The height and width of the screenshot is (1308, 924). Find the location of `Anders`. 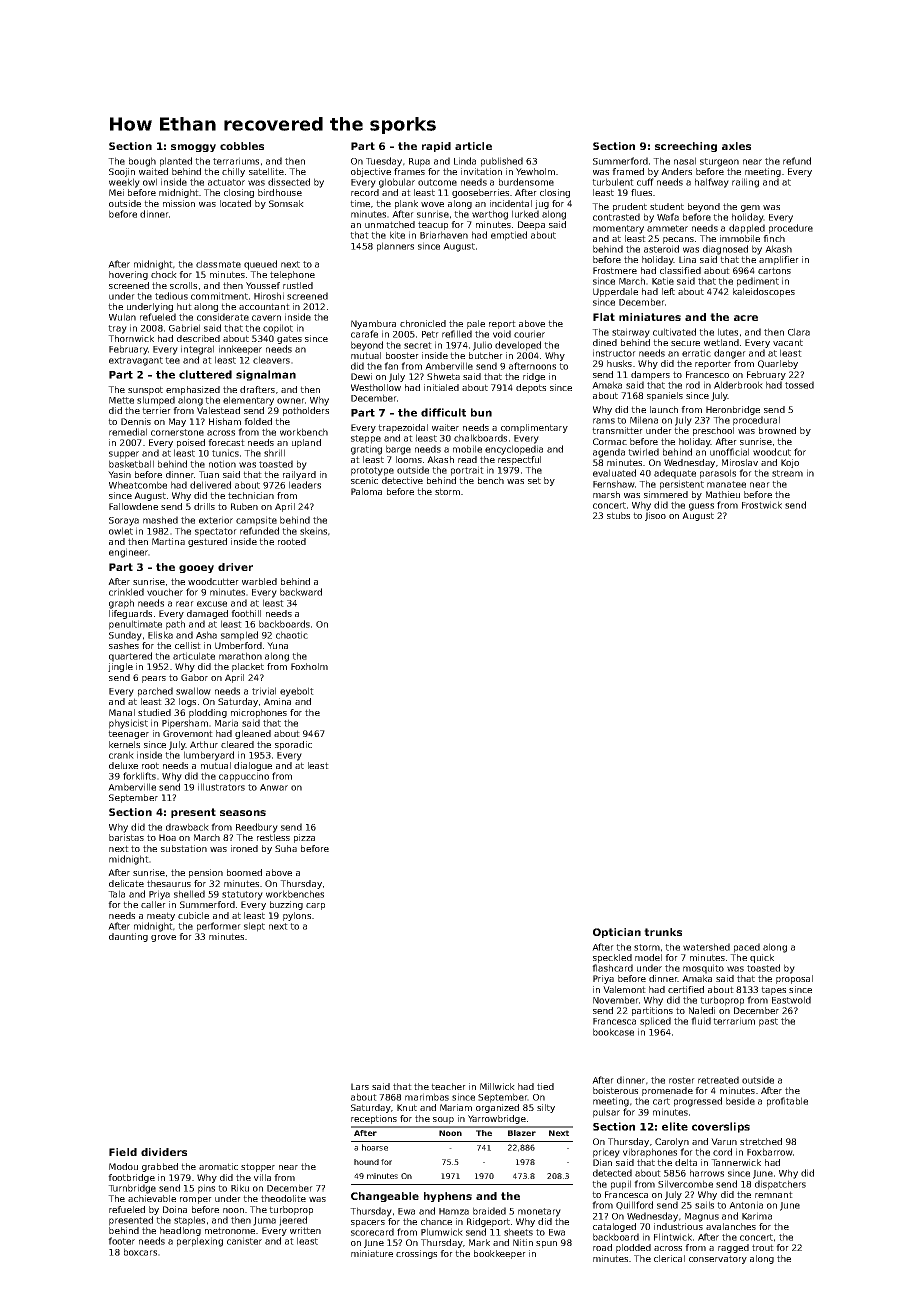

Anders is located at coordinates (676, 171).
